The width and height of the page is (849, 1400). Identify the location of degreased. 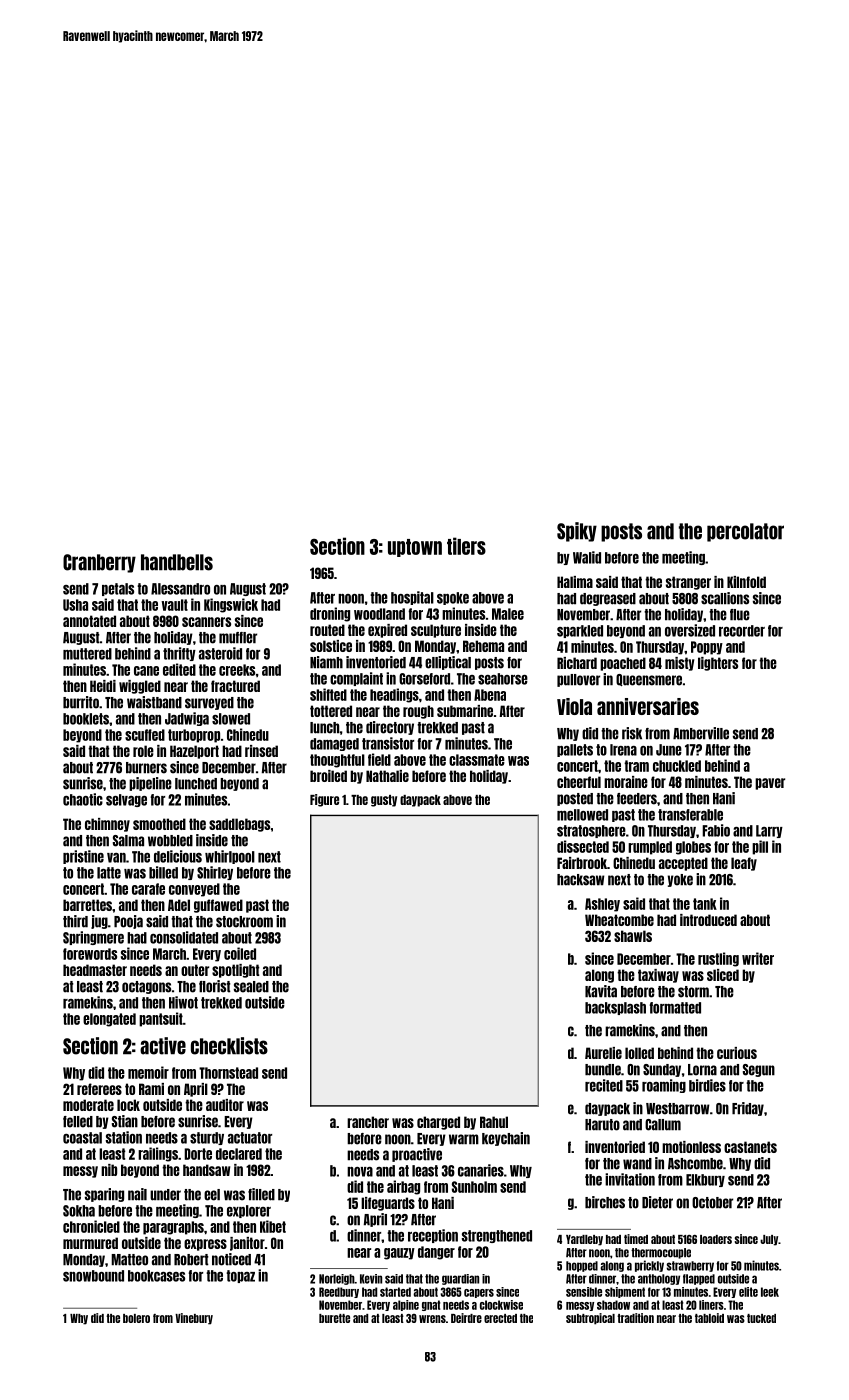
(608, 599).
